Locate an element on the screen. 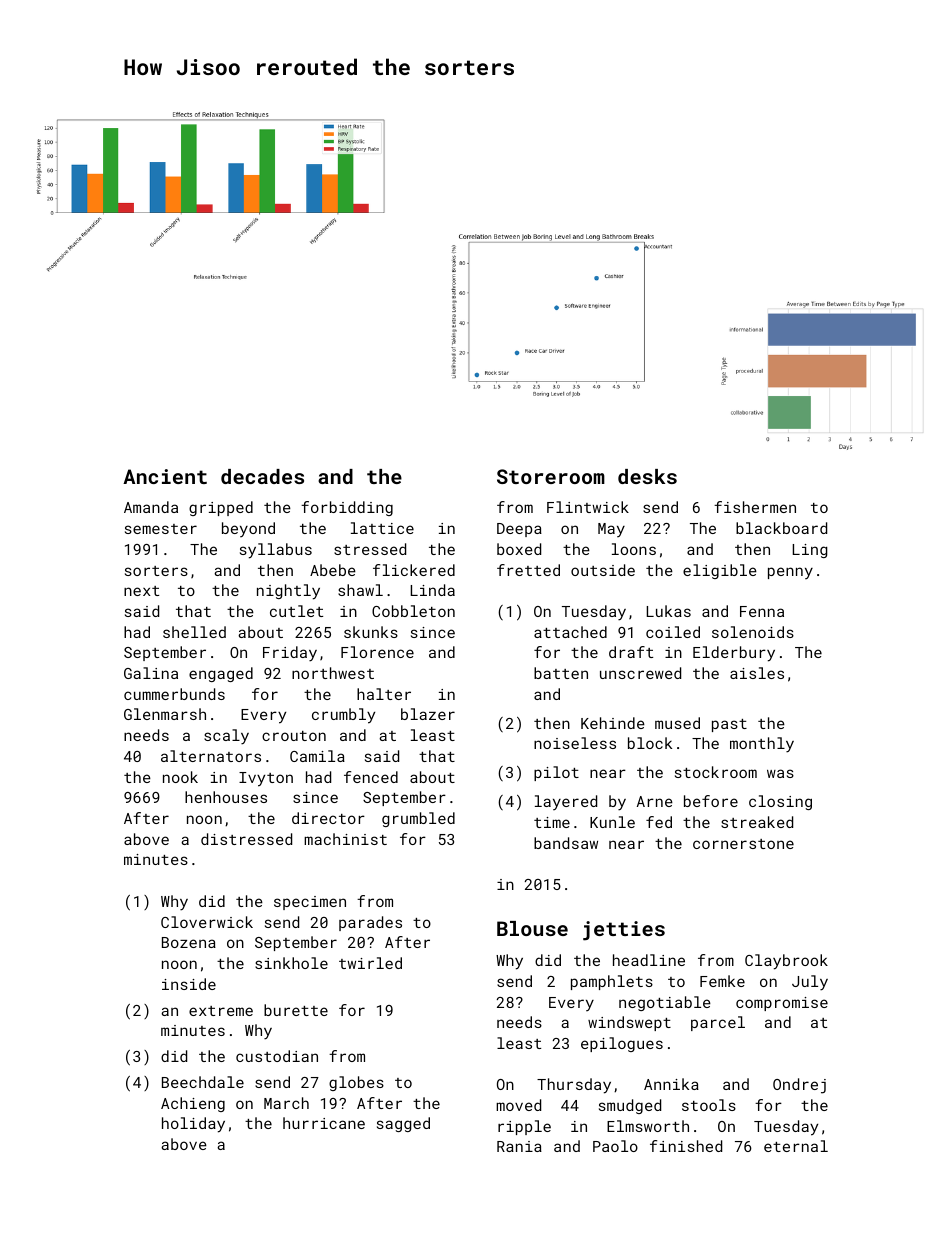 The width and height of the screenshot is (952, 1233). Beechdale is located at coordinates (203, 1082).
